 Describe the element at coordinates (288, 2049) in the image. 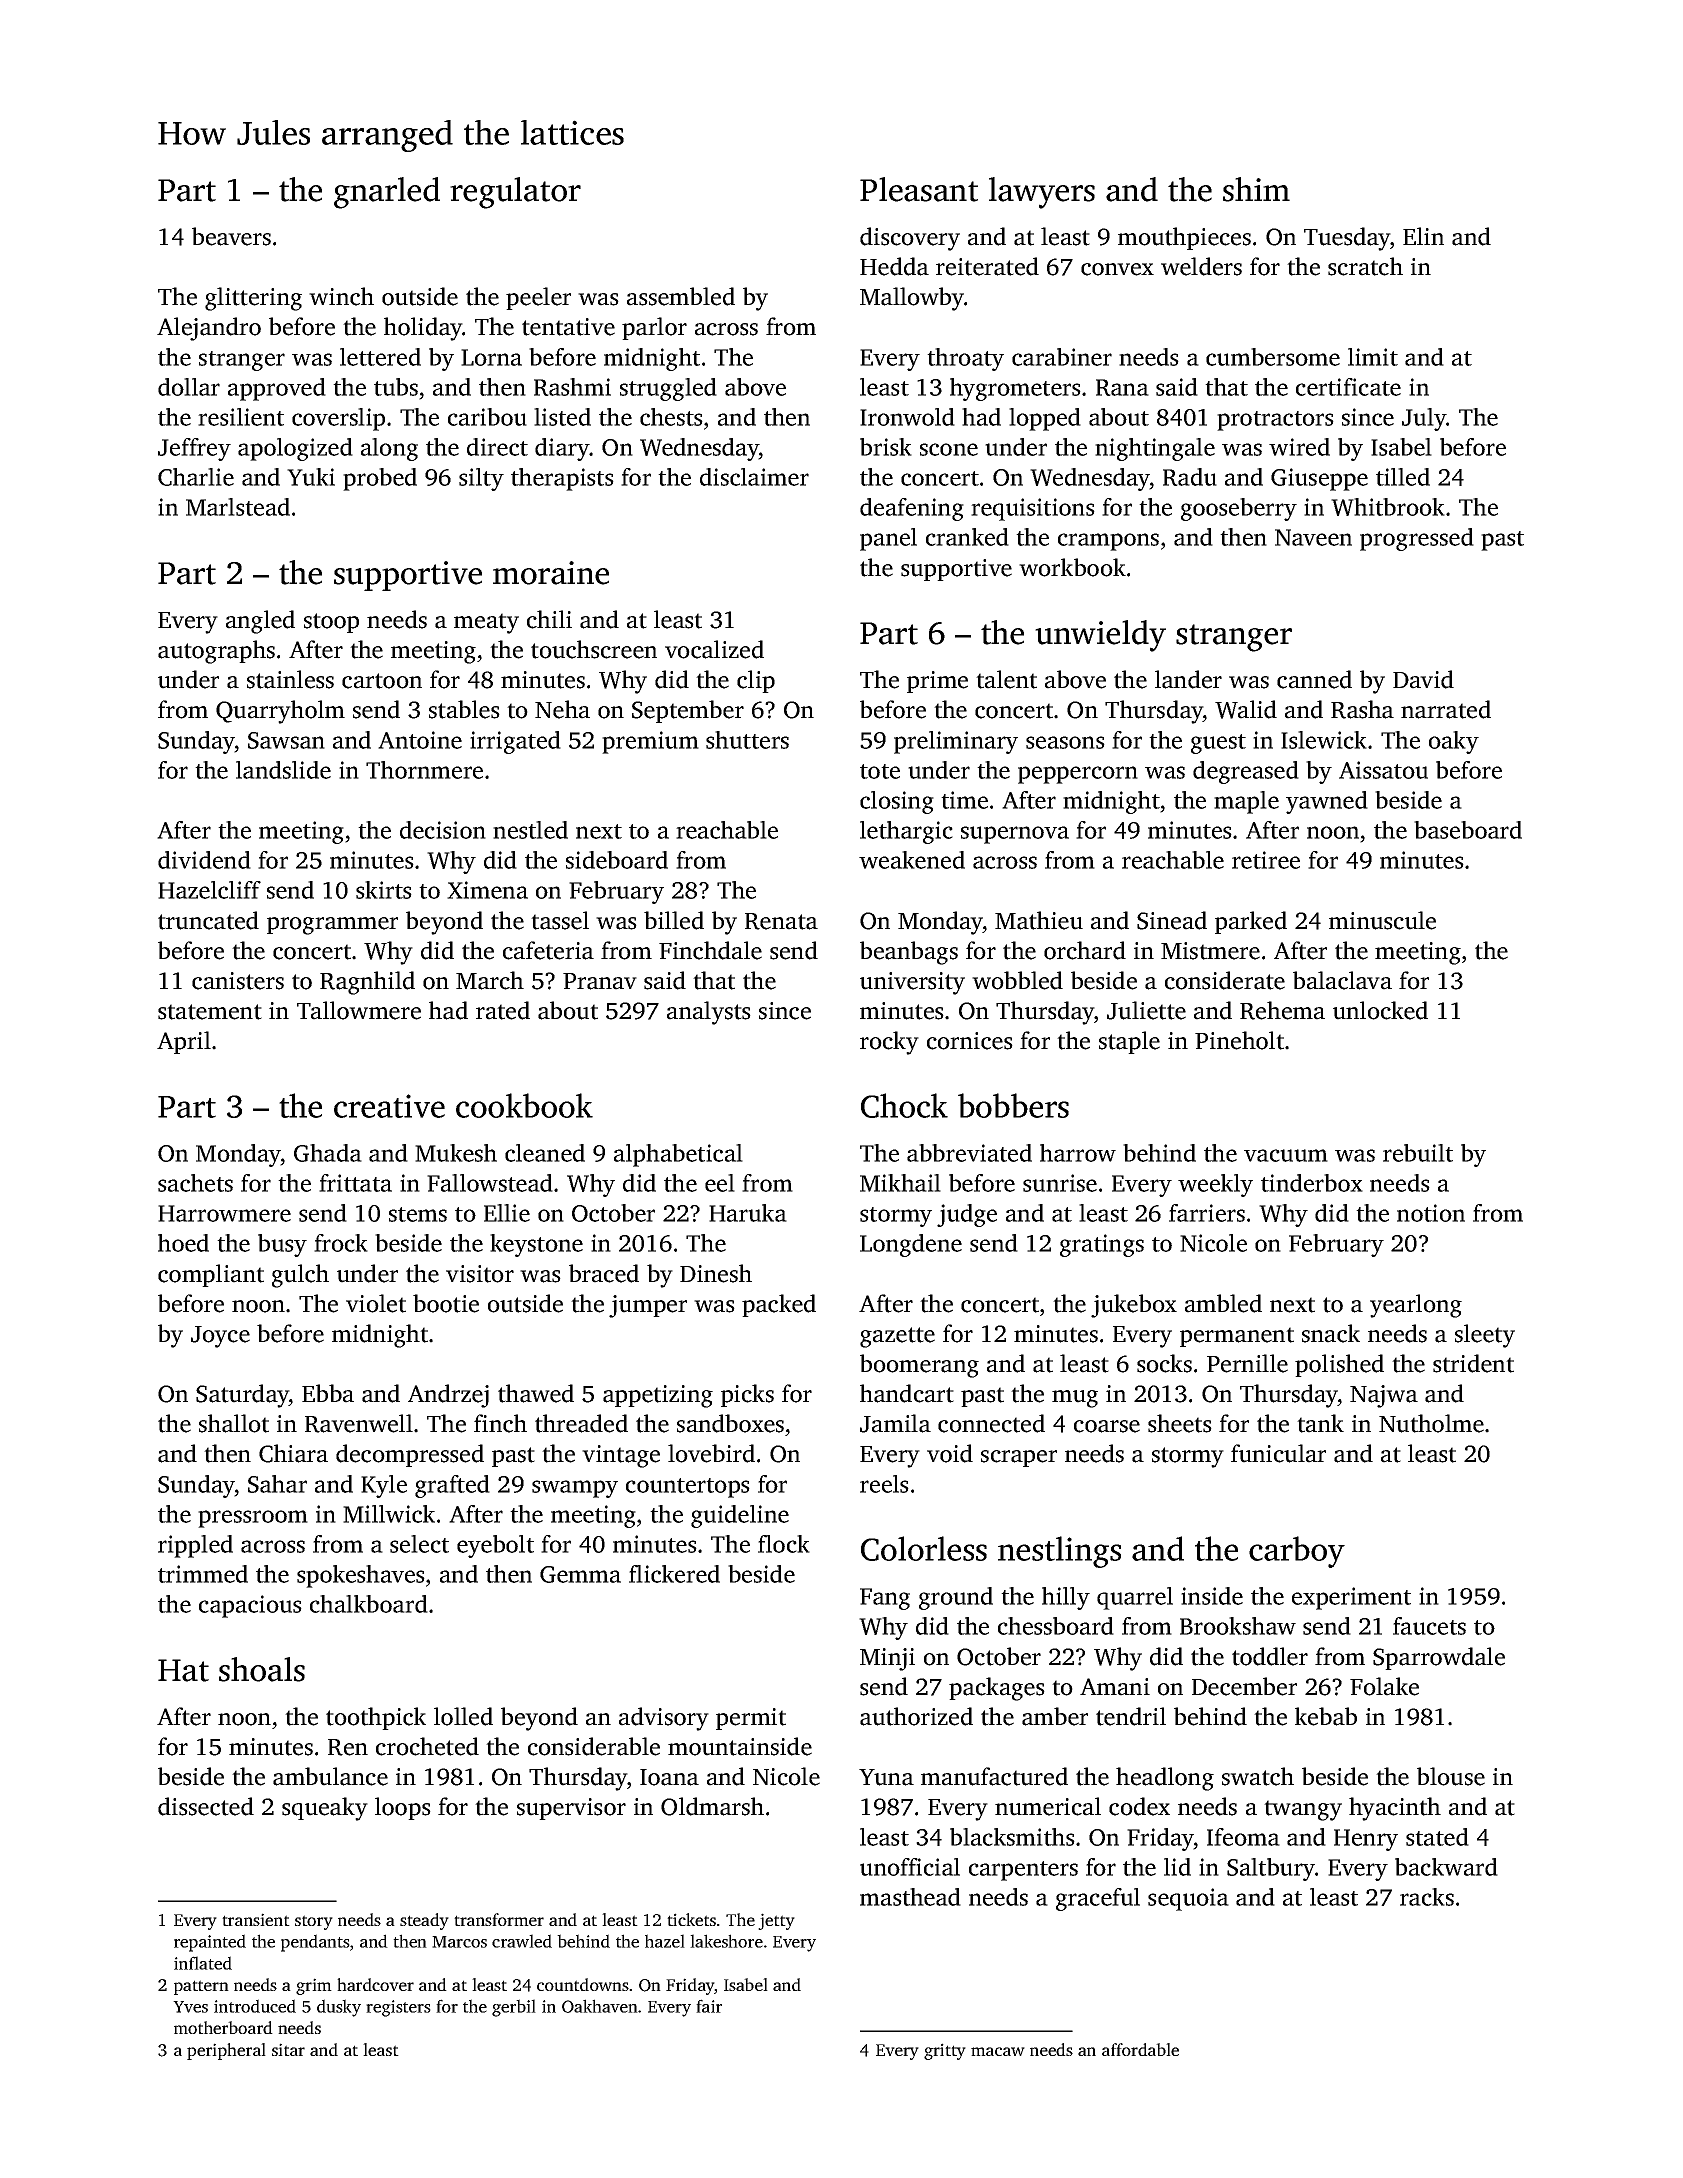

I see `sitar` at that location.
